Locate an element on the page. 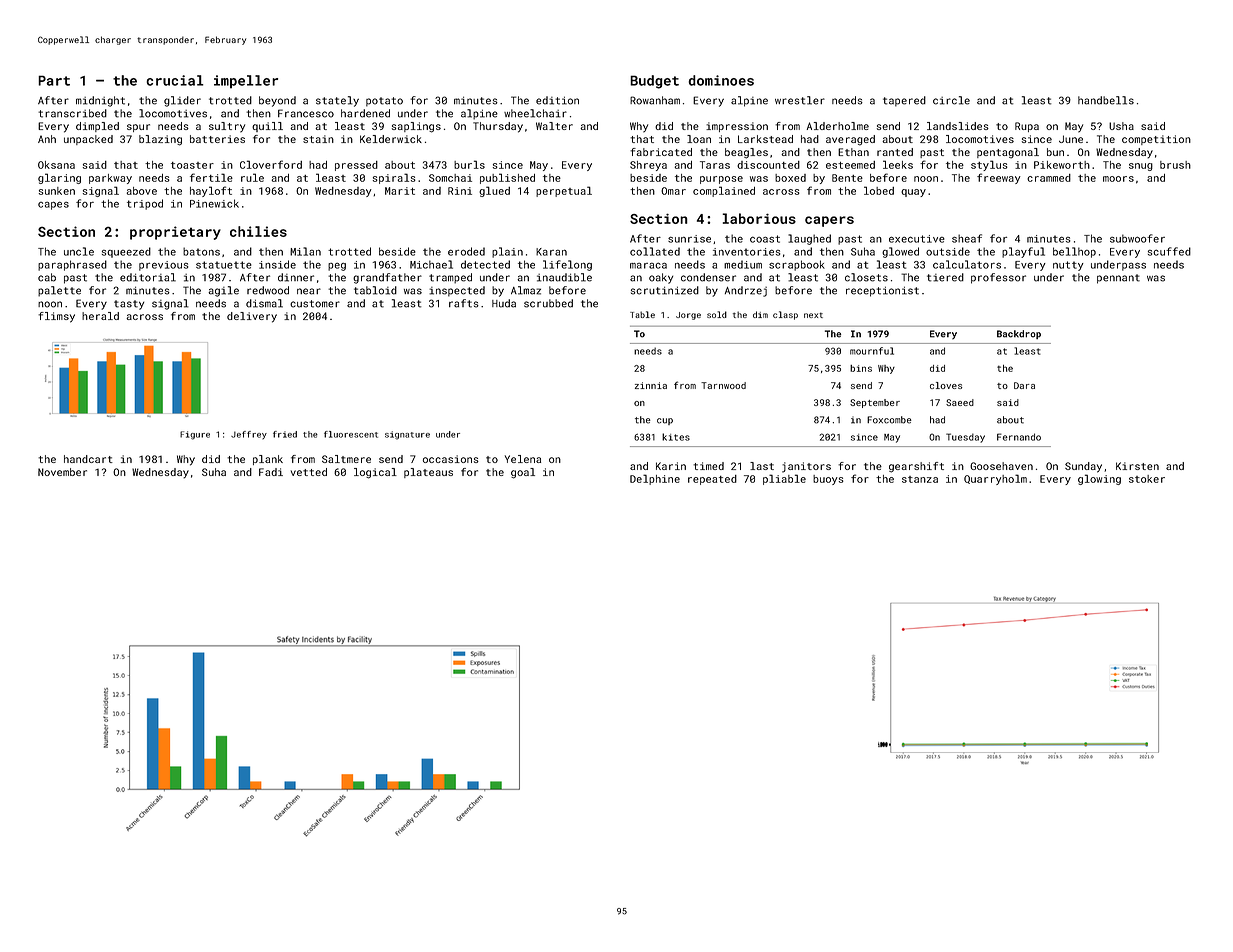 This document has height=952, width=1233. glowing is located at coordinates (1099, 479).
